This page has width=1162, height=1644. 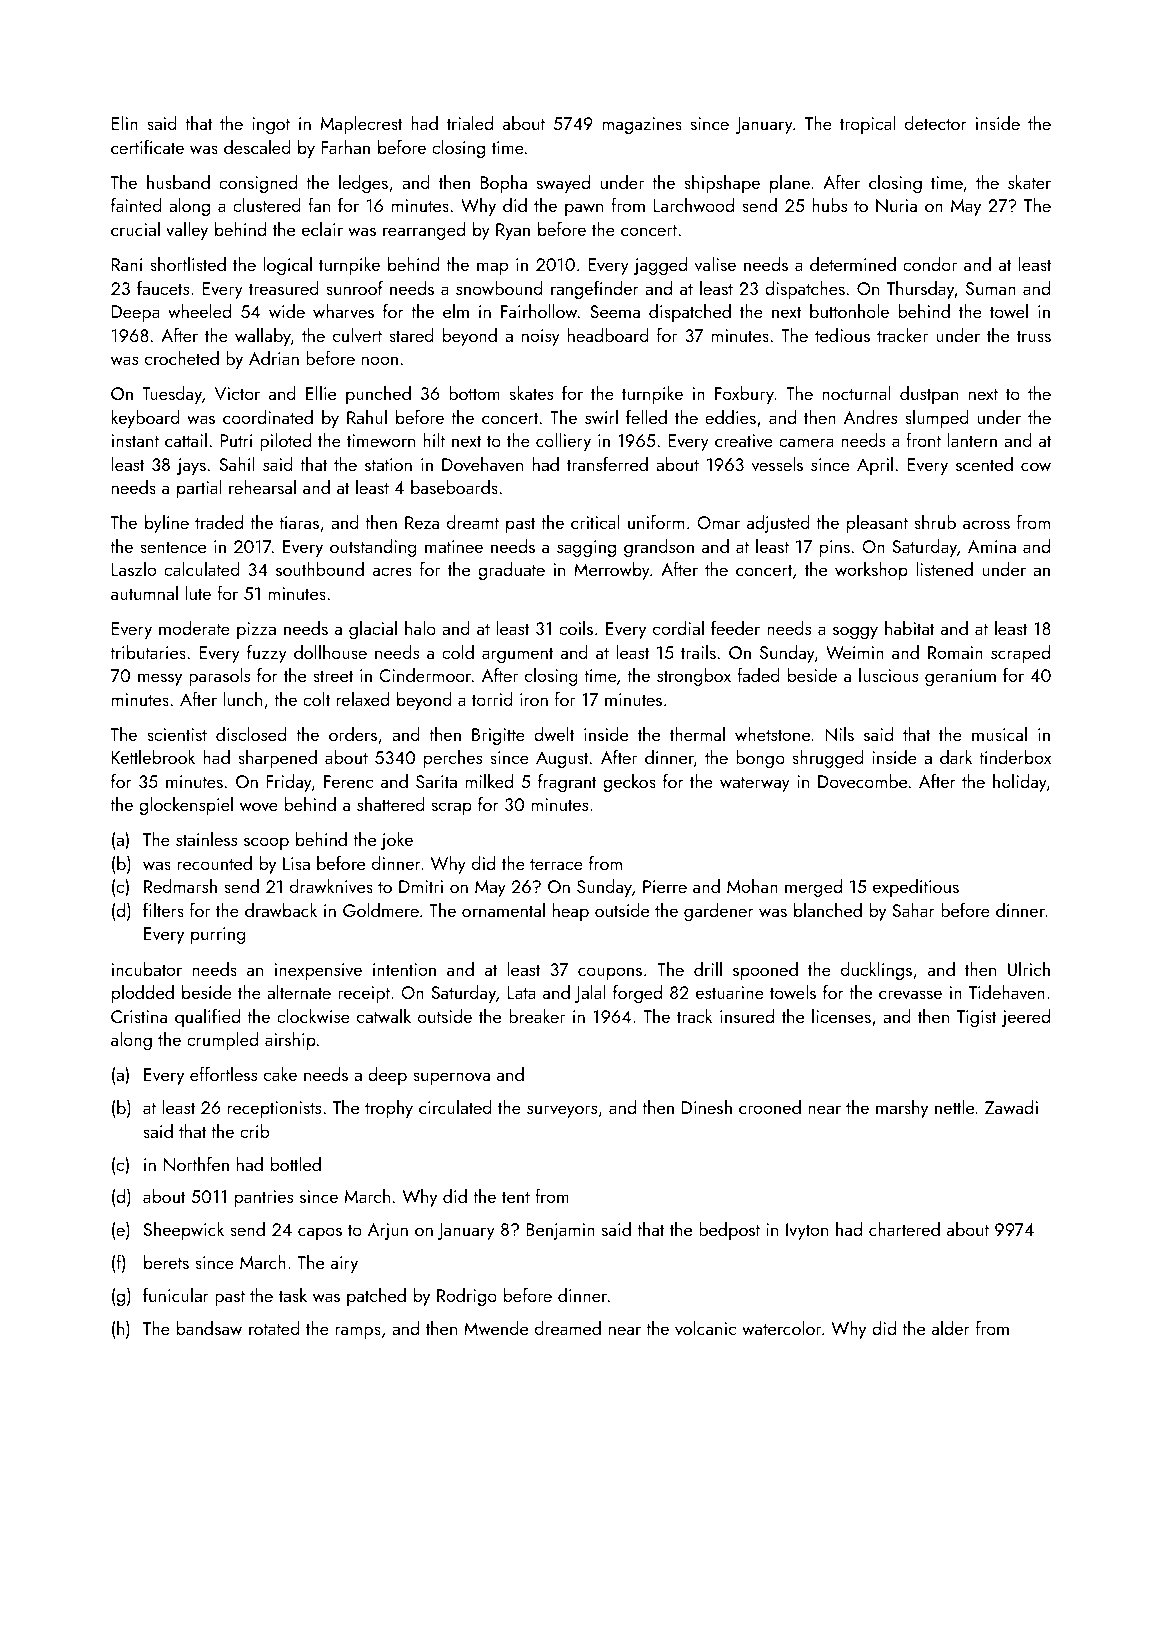 What do you see at coordinates (186, 806) in the page?
I see `glockenspiel` at bounding box center [186, 806].
